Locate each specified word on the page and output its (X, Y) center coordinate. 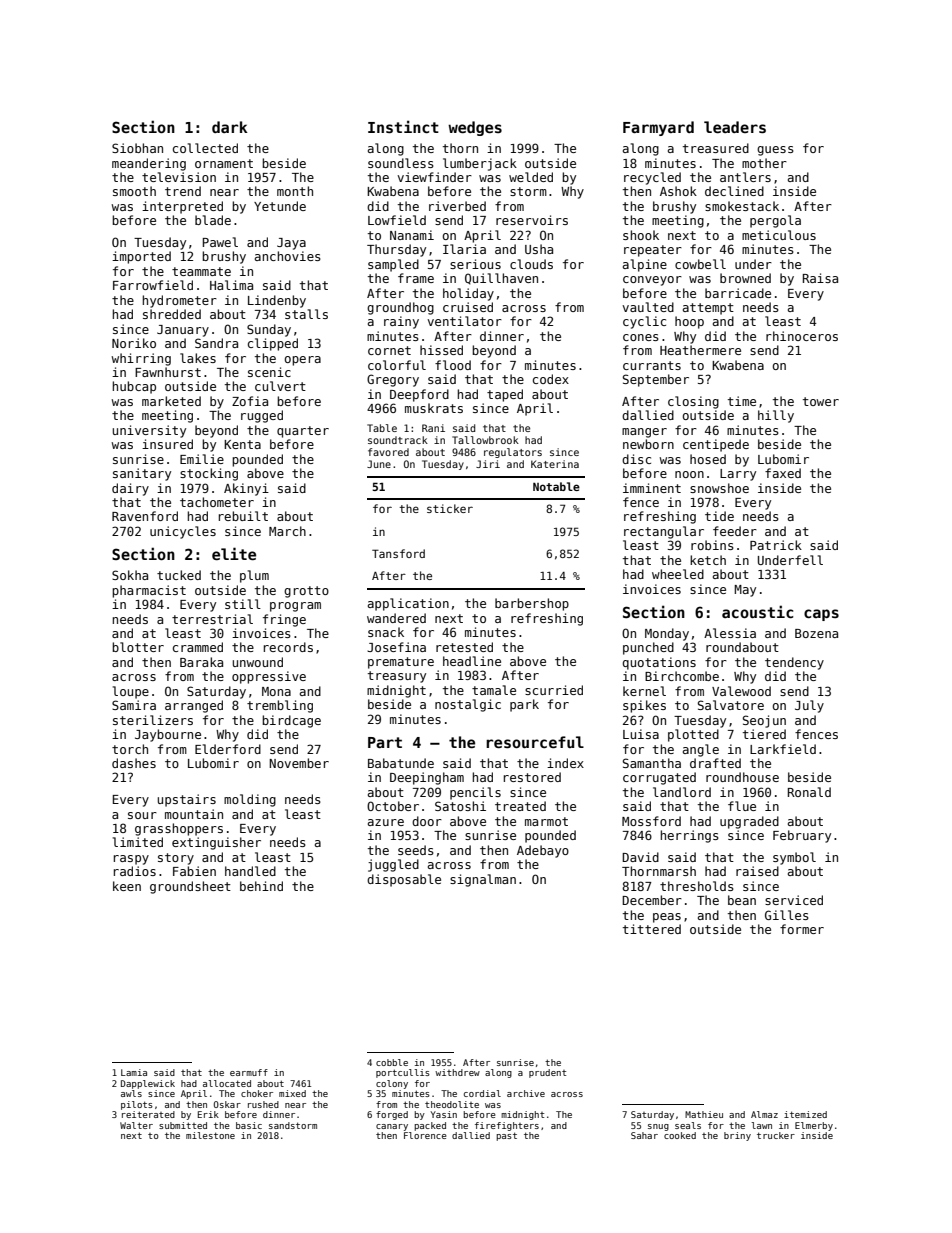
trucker (776, 1135)
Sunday (269, 330)
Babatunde (401, 763)
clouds (531, 264)
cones (641, 337)
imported (141, 257)
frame (416, 278)
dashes (134, 763)
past (506, 1136)
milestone (210, 1135)
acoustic (757, 611)
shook (641, 235)
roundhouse (742, 777)
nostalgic (468, 705)
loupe (131, 692)
